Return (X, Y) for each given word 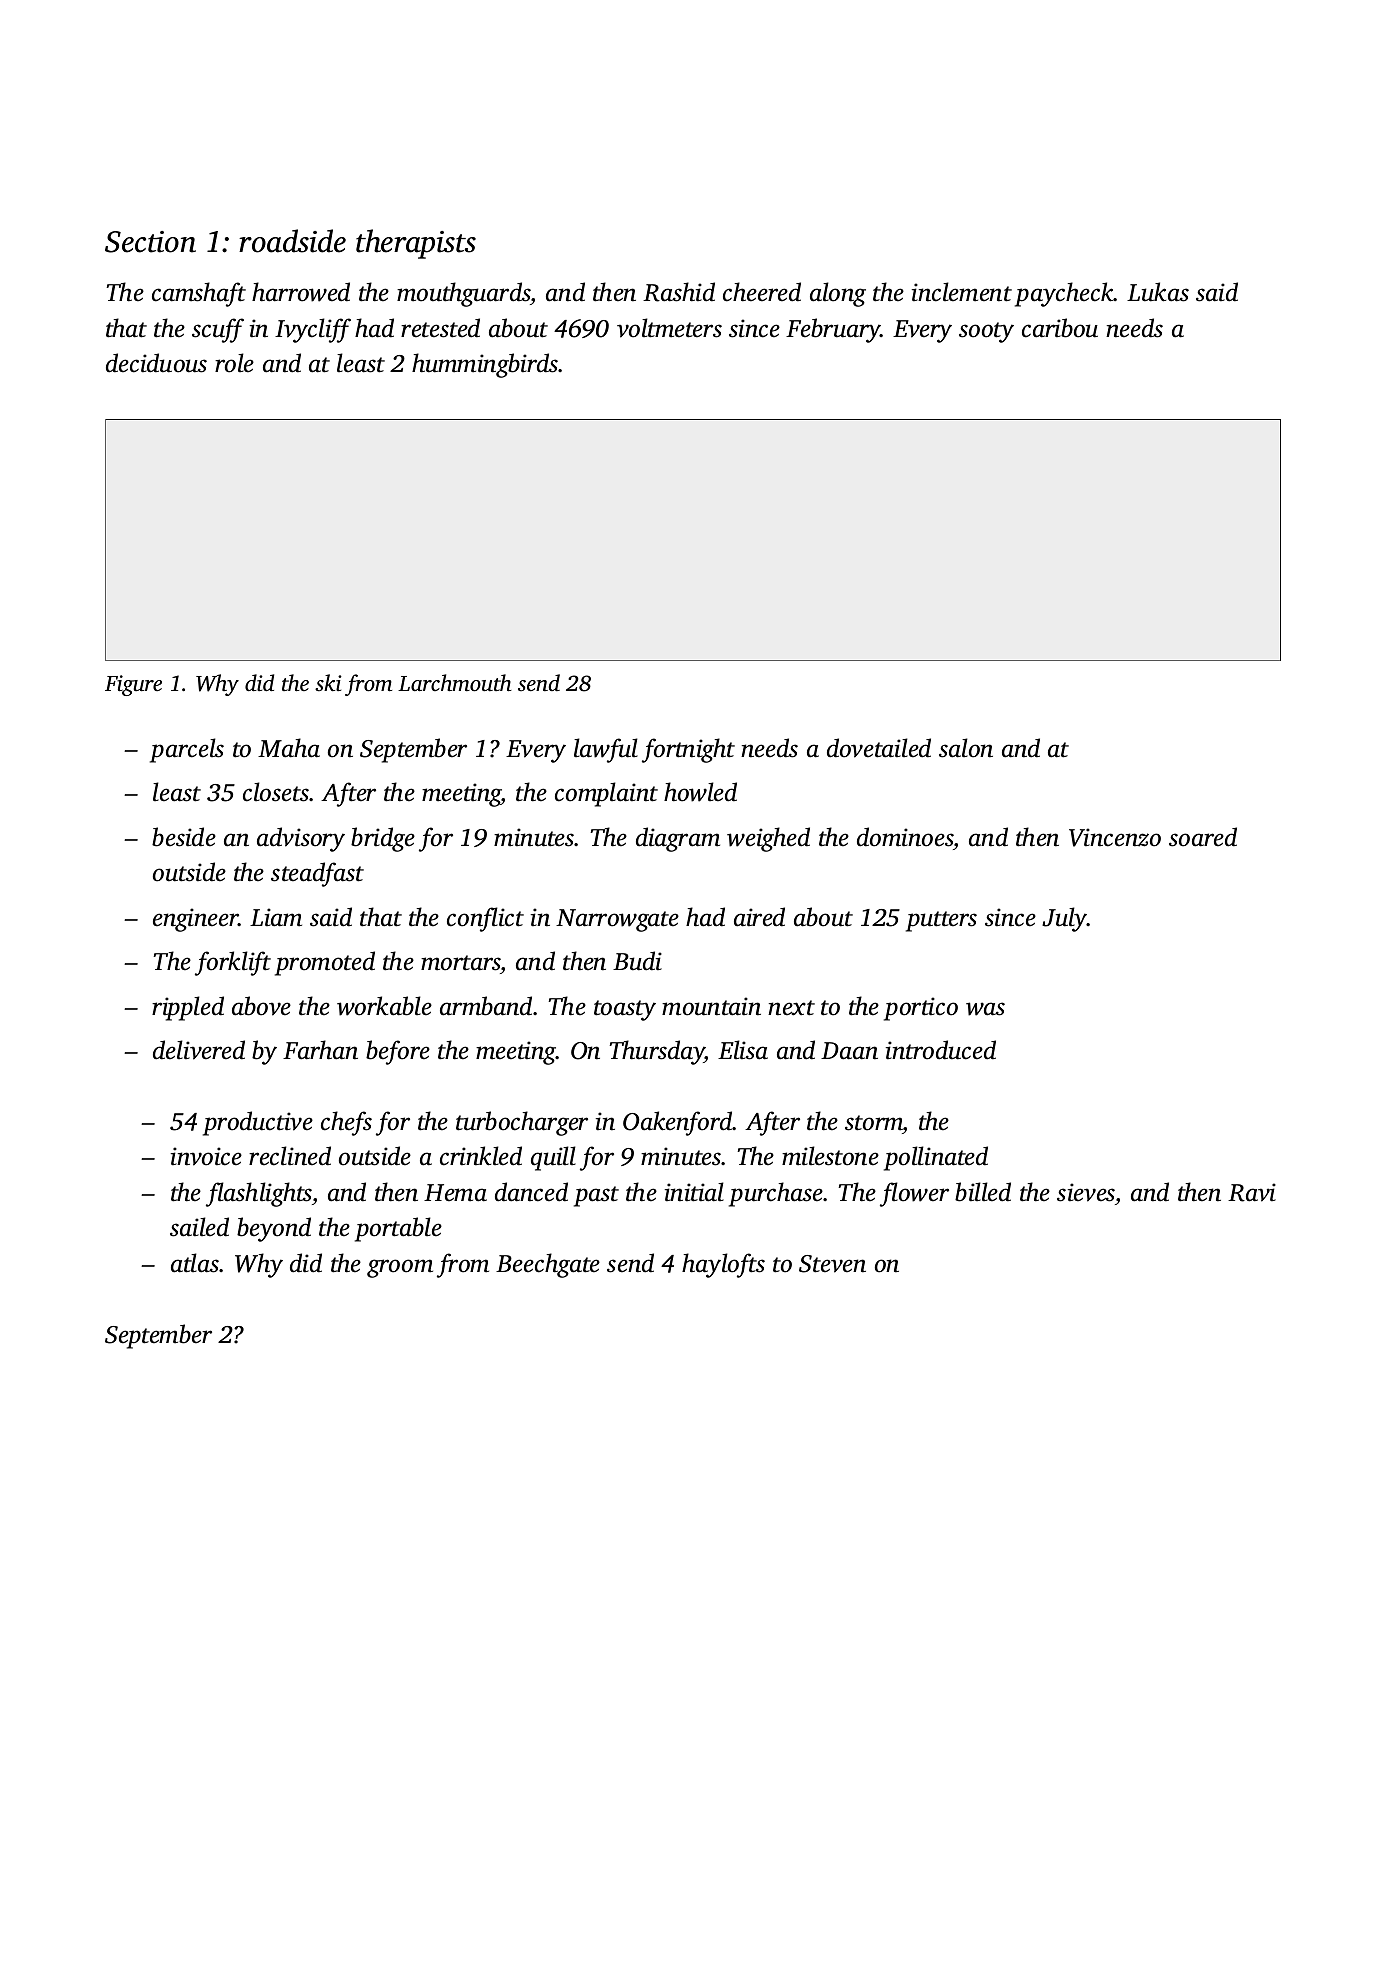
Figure (133, 685)
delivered (199, 1050)
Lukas (1158, 292)
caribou (1060, 328)
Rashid (679, 292)
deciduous (156, 363)
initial (694, 1192)
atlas (195, 1263)
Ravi (1252, 1192)
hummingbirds (485, 365)
